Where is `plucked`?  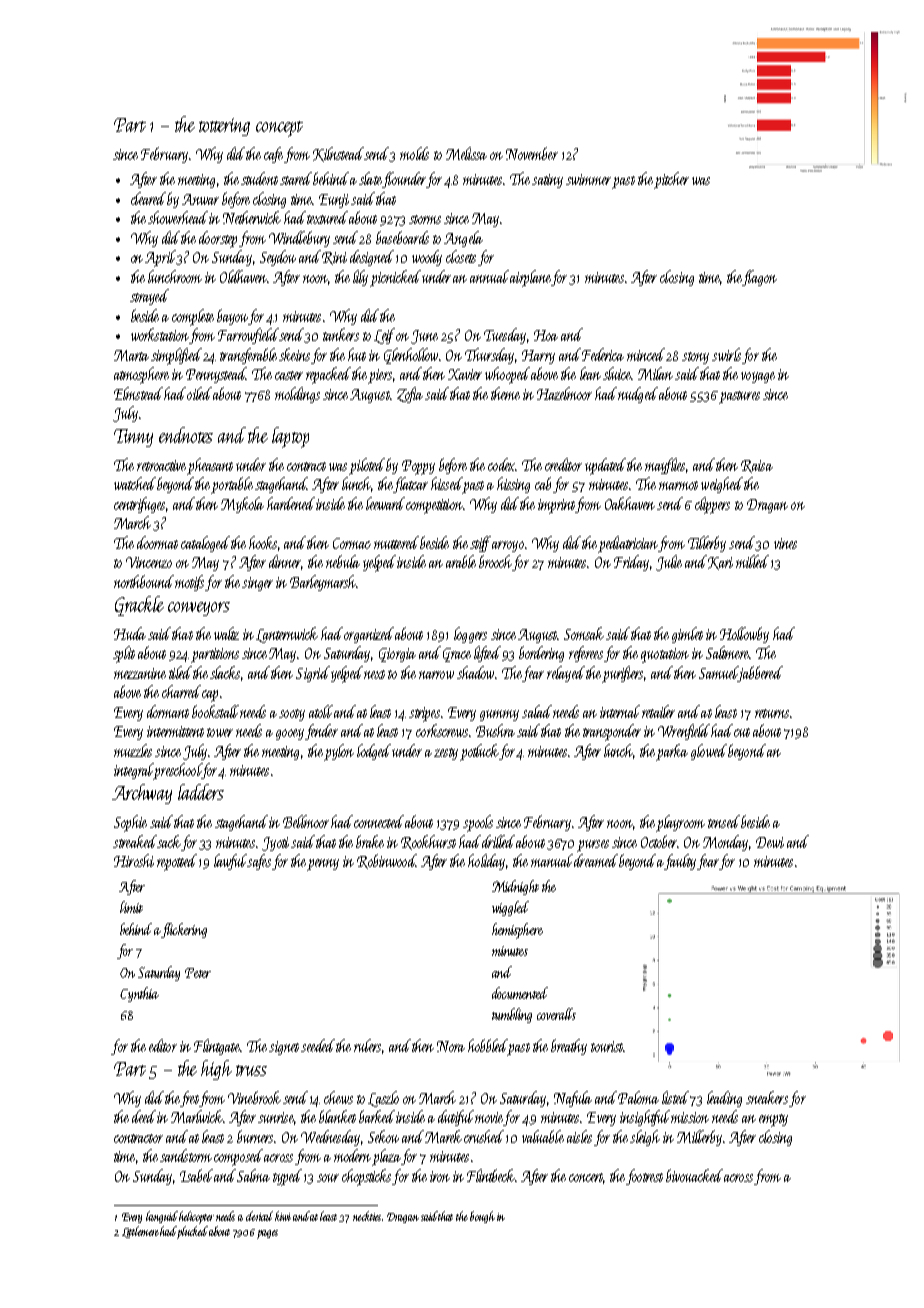 plucked is located at coordinates (193, 1232).
